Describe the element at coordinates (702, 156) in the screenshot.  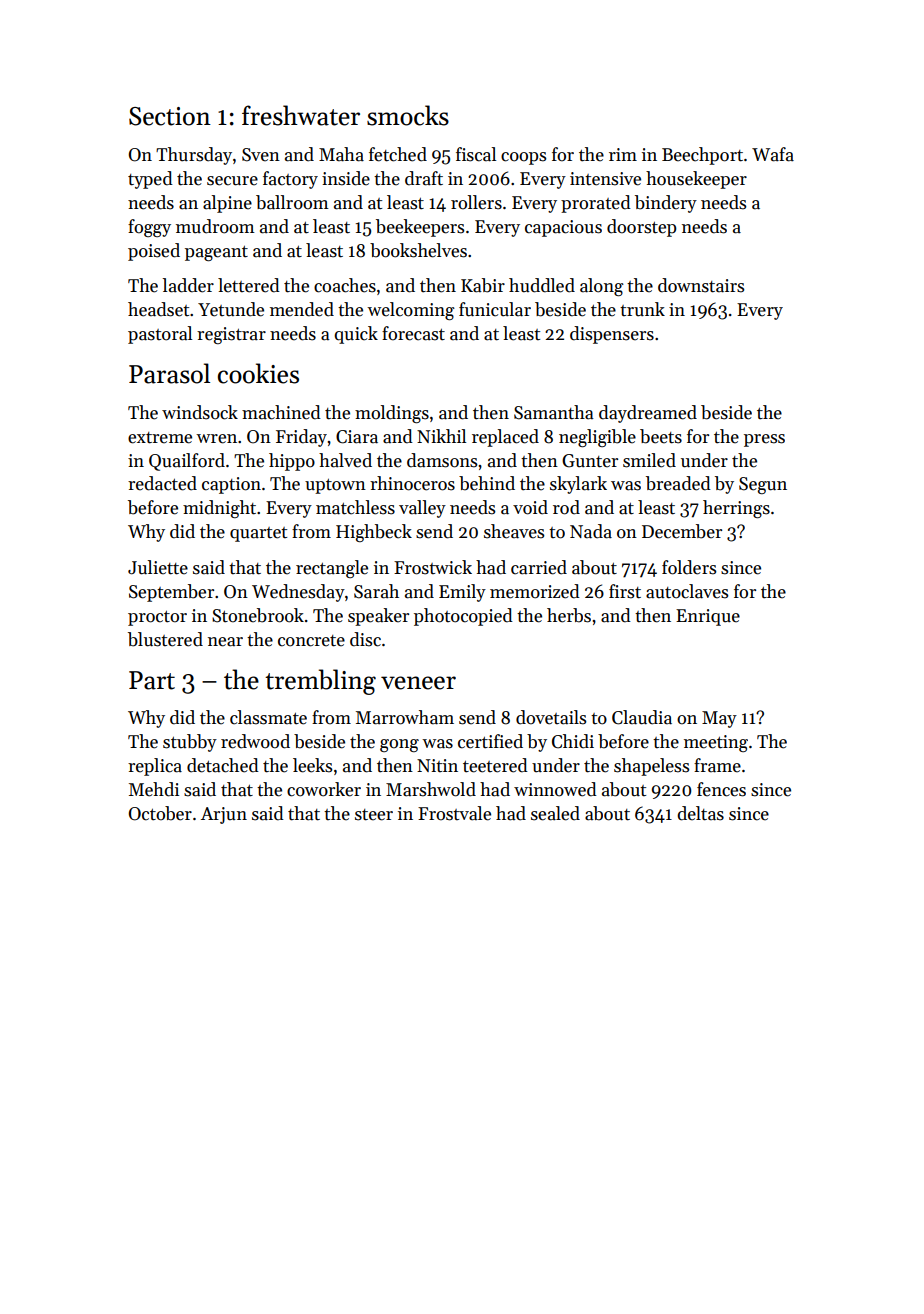
I see `Beechport` at that location.
